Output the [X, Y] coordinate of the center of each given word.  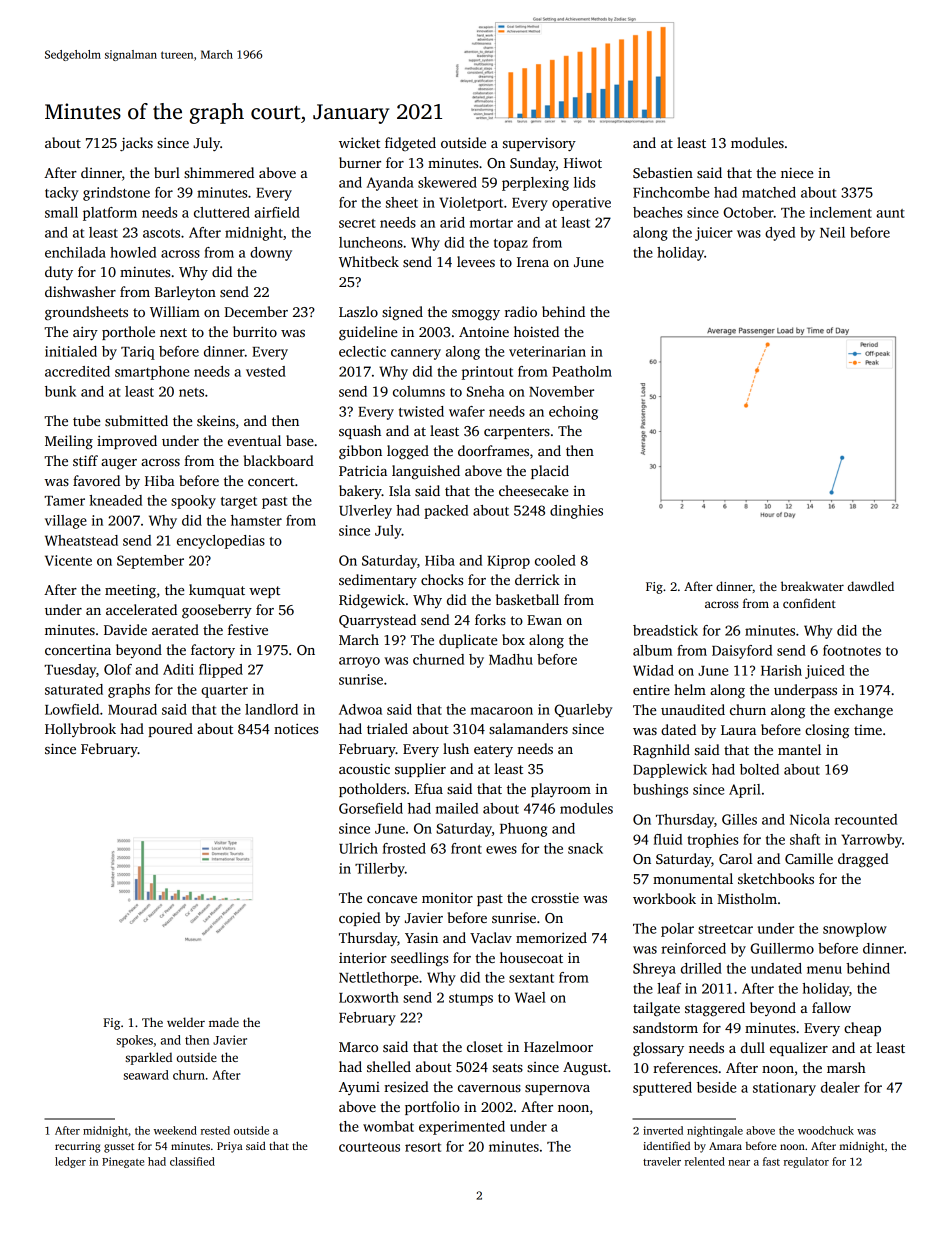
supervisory [539, 144]
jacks [136, 144]
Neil [832, 232]
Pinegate [123, 1162]
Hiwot [583, 162]
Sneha [485, 391]
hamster [256, 520]
